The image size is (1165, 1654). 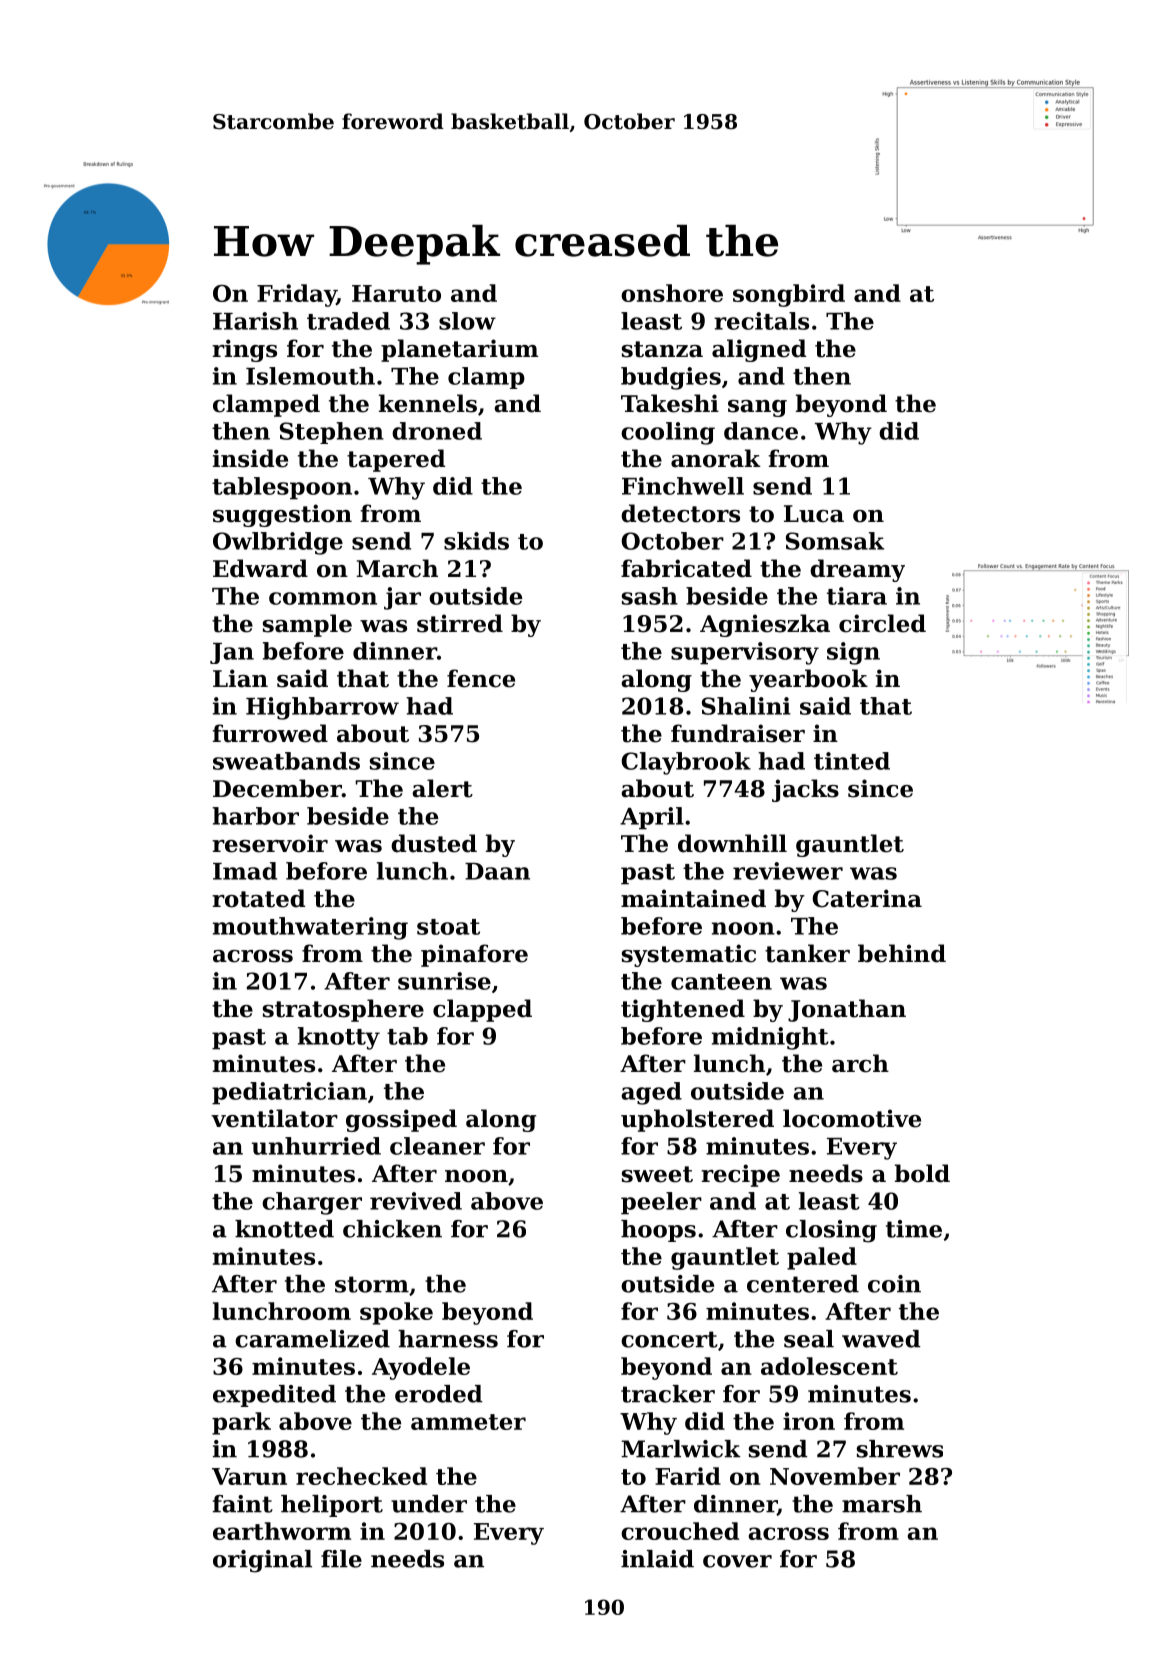 What do you see at coordinates (429, 1504) in the page?
I see `under` at bounding box center [429, 1504].
